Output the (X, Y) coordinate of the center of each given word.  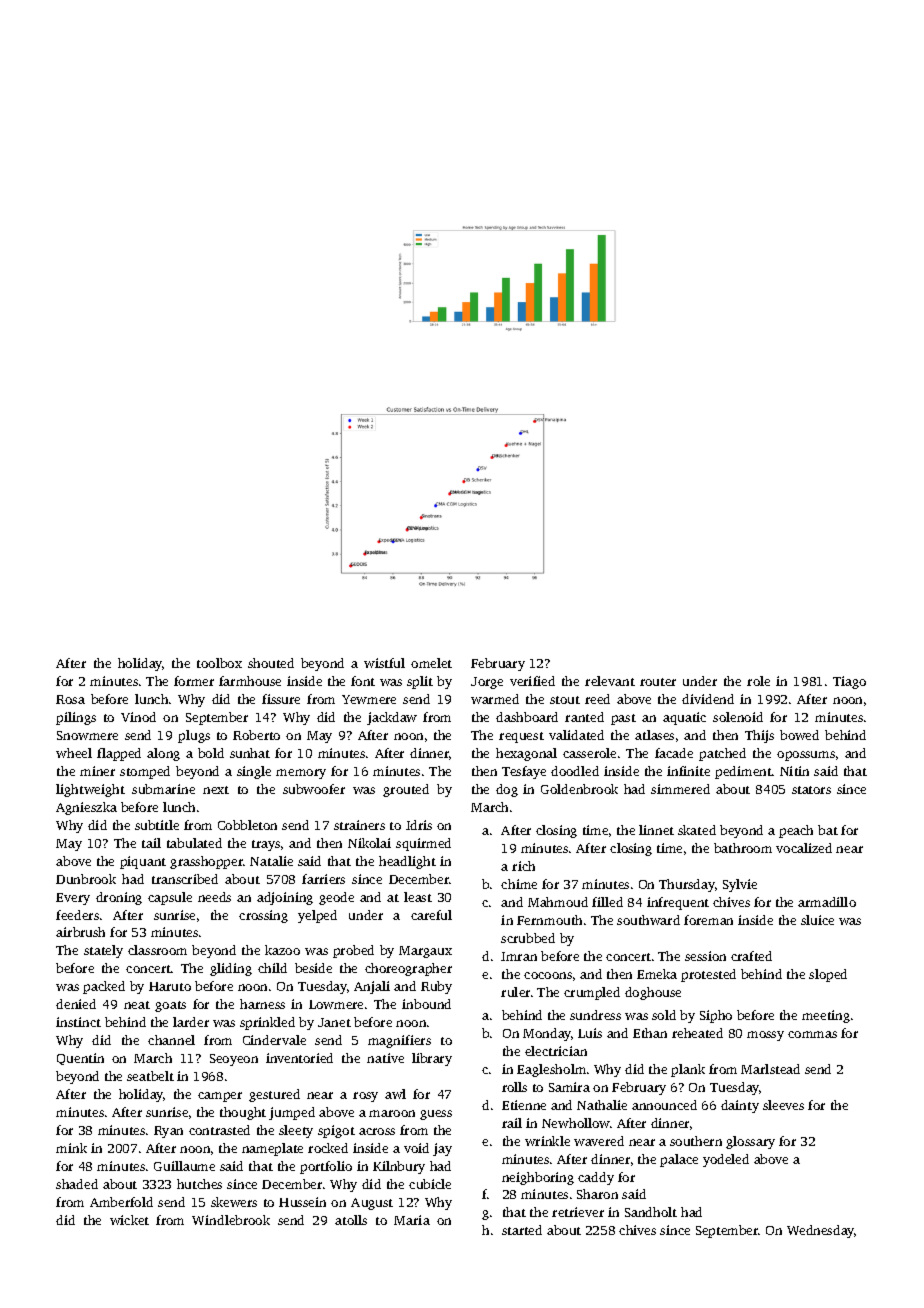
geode (336, 898)
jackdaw (392, 718)
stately (103, 951)
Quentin (80, 1059)
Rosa (70, 699)
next (216, 790)
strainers (359, 825)
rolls (514, 1087)
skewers (234, 1202)
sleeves (783, 1105)
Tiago (849, 682)
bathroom (743, 848)
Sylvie (740, 885)
